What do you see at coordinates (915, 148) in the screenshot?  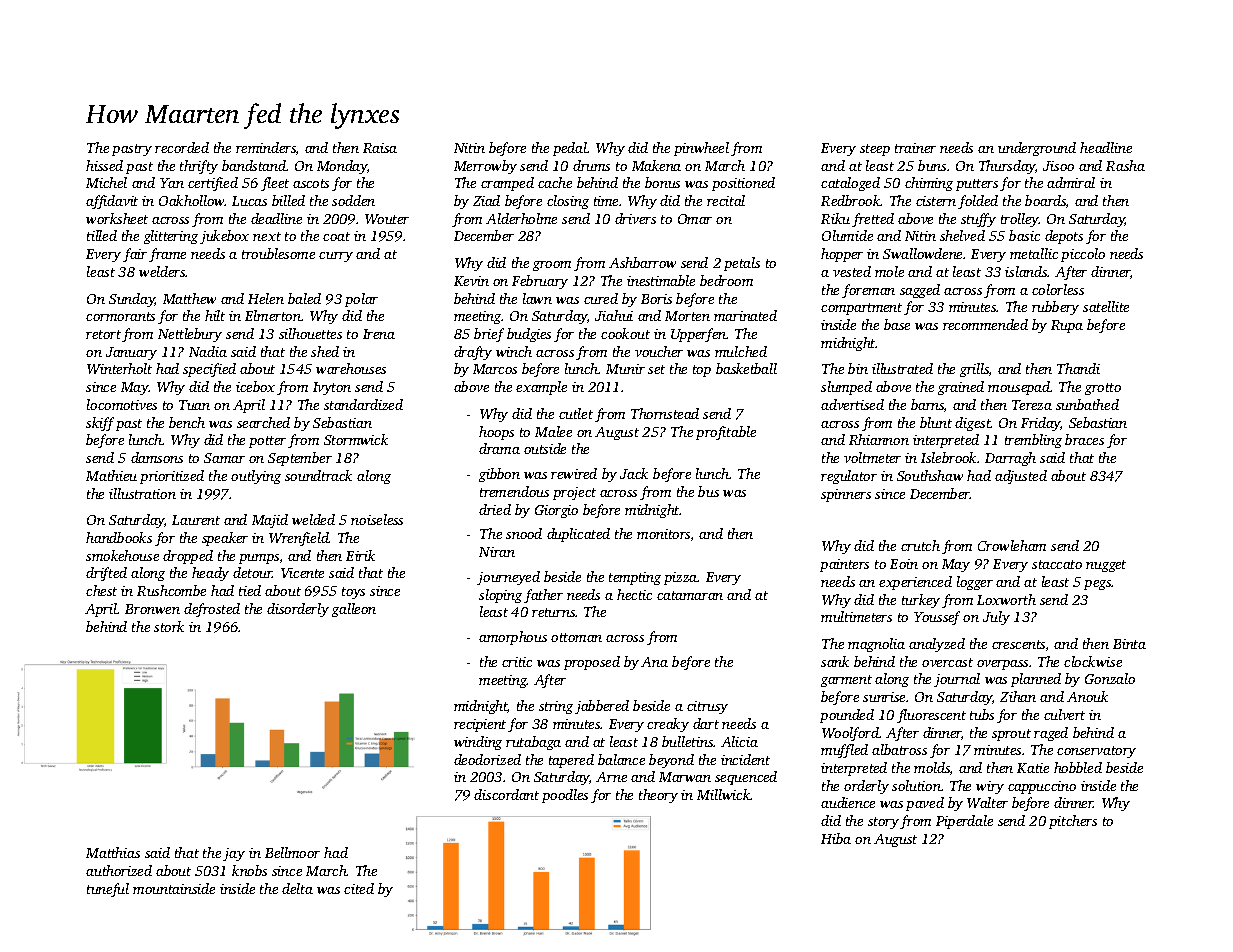 I see `trainer` at bounding box center [915, 148].
